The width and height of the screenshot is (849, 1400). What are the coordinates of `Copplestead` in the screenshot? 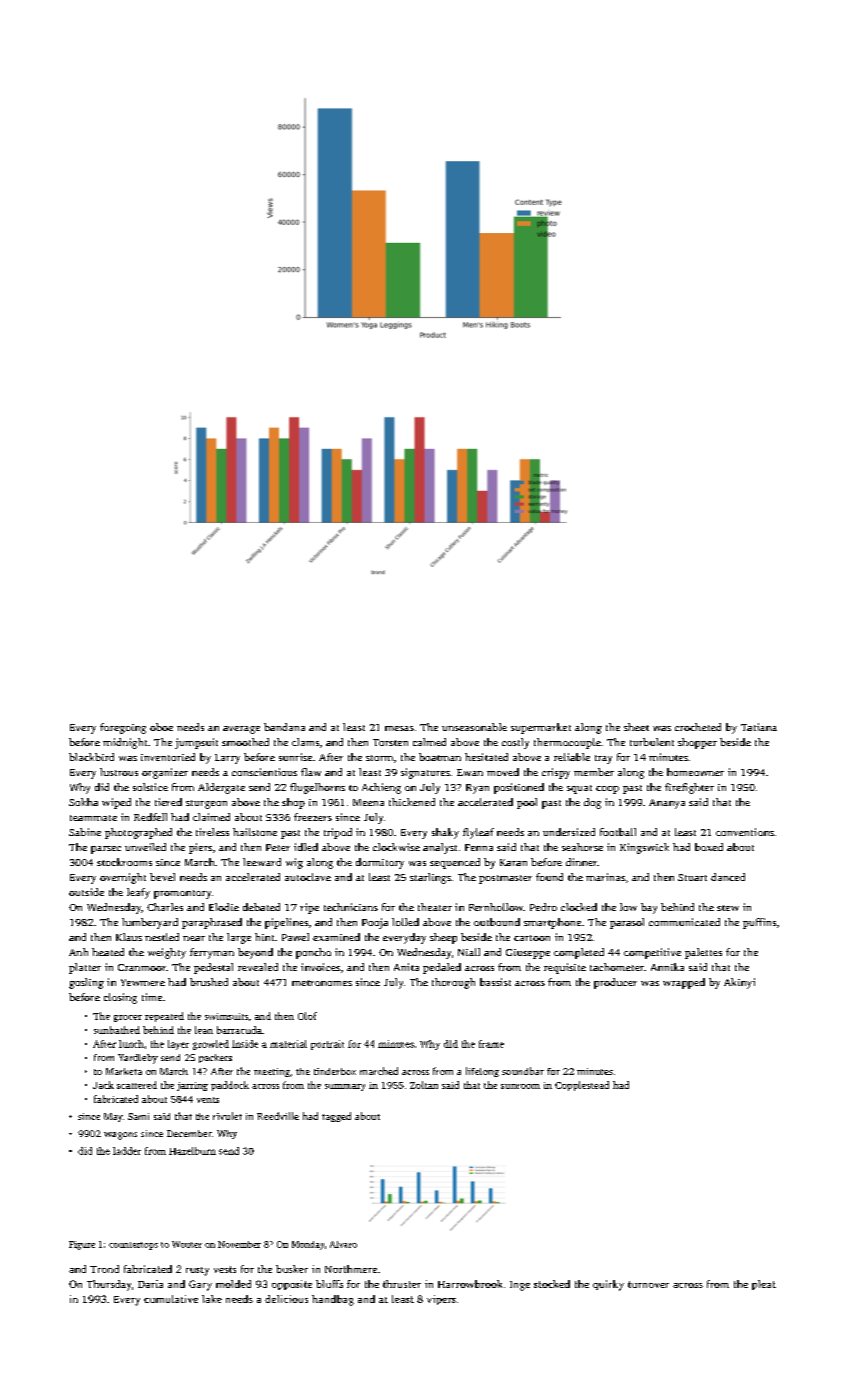 It's located at (582, 1086).
